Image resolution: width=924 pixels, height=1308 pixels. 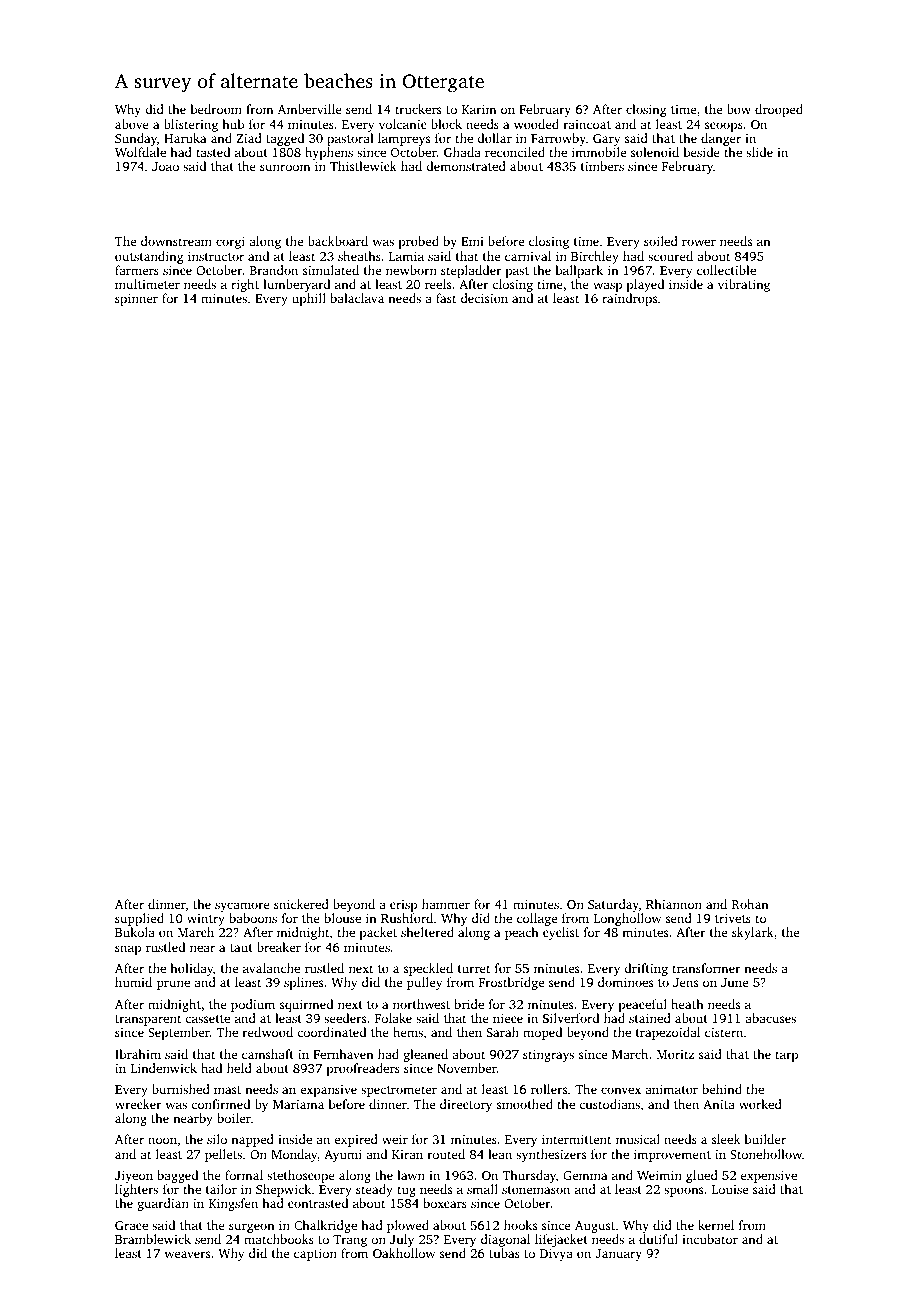 I want to click on Amberville, so click(x=309, y=109).
